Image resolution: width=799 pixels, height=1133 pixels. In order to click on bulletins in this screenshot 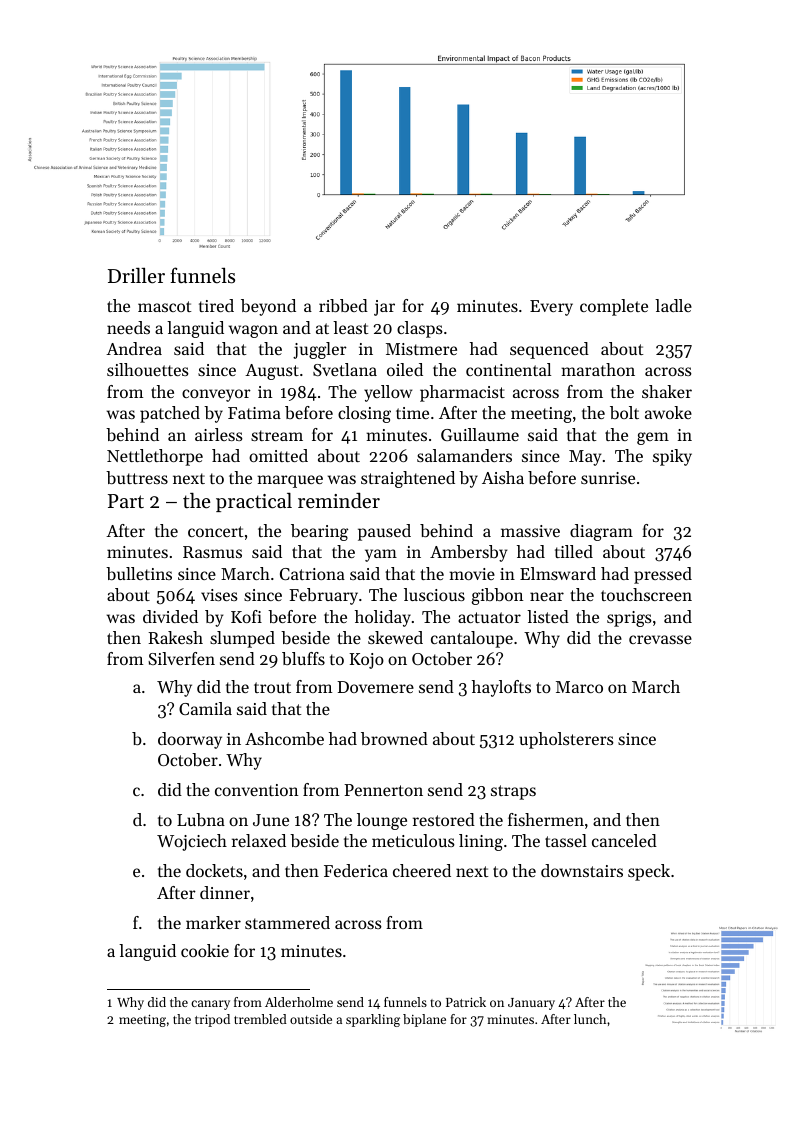, I will do `click(139, 573)`.
